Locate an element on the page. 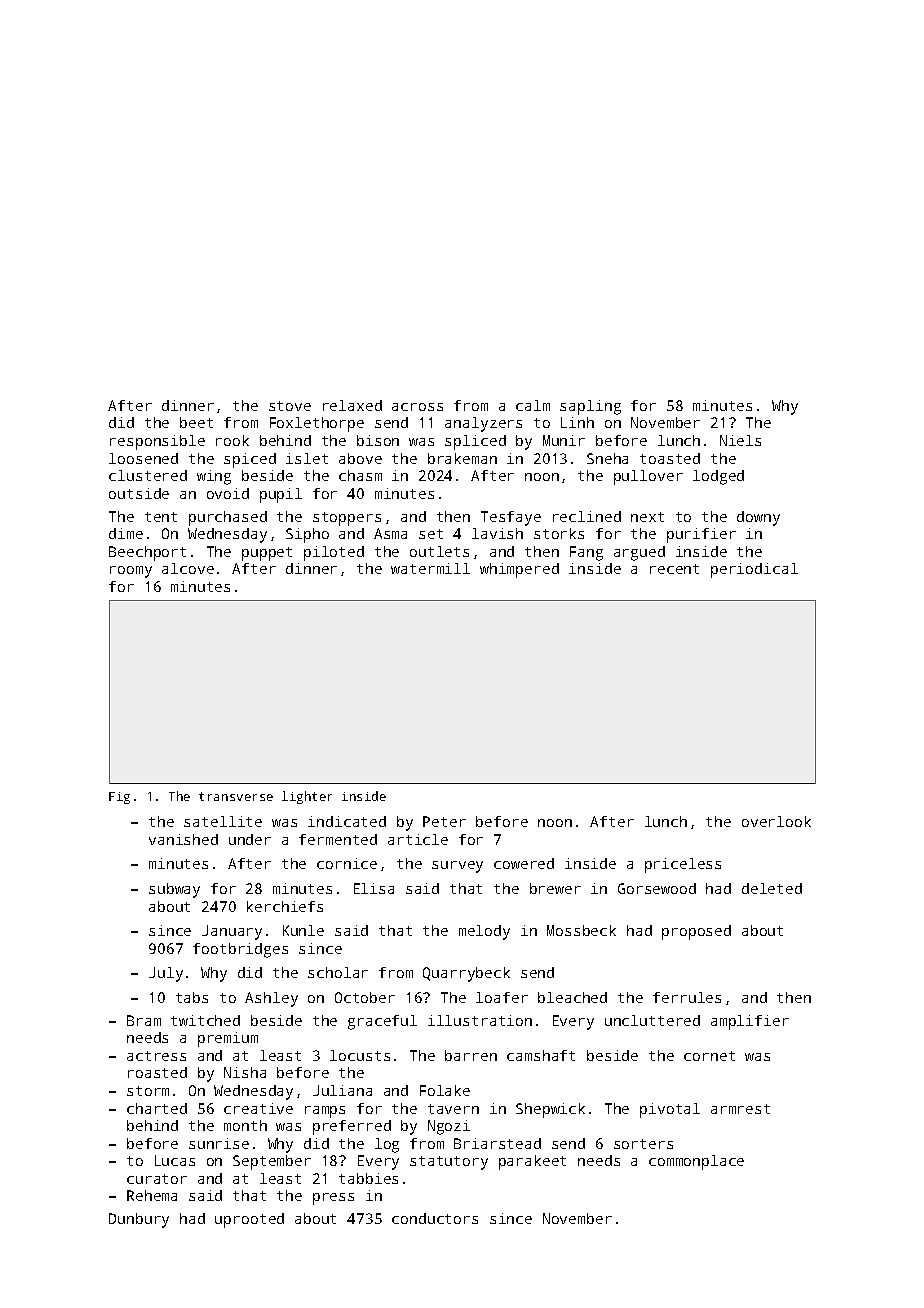 This page has width=924, height=1308. Peter is located at coordinates (444, 821).
